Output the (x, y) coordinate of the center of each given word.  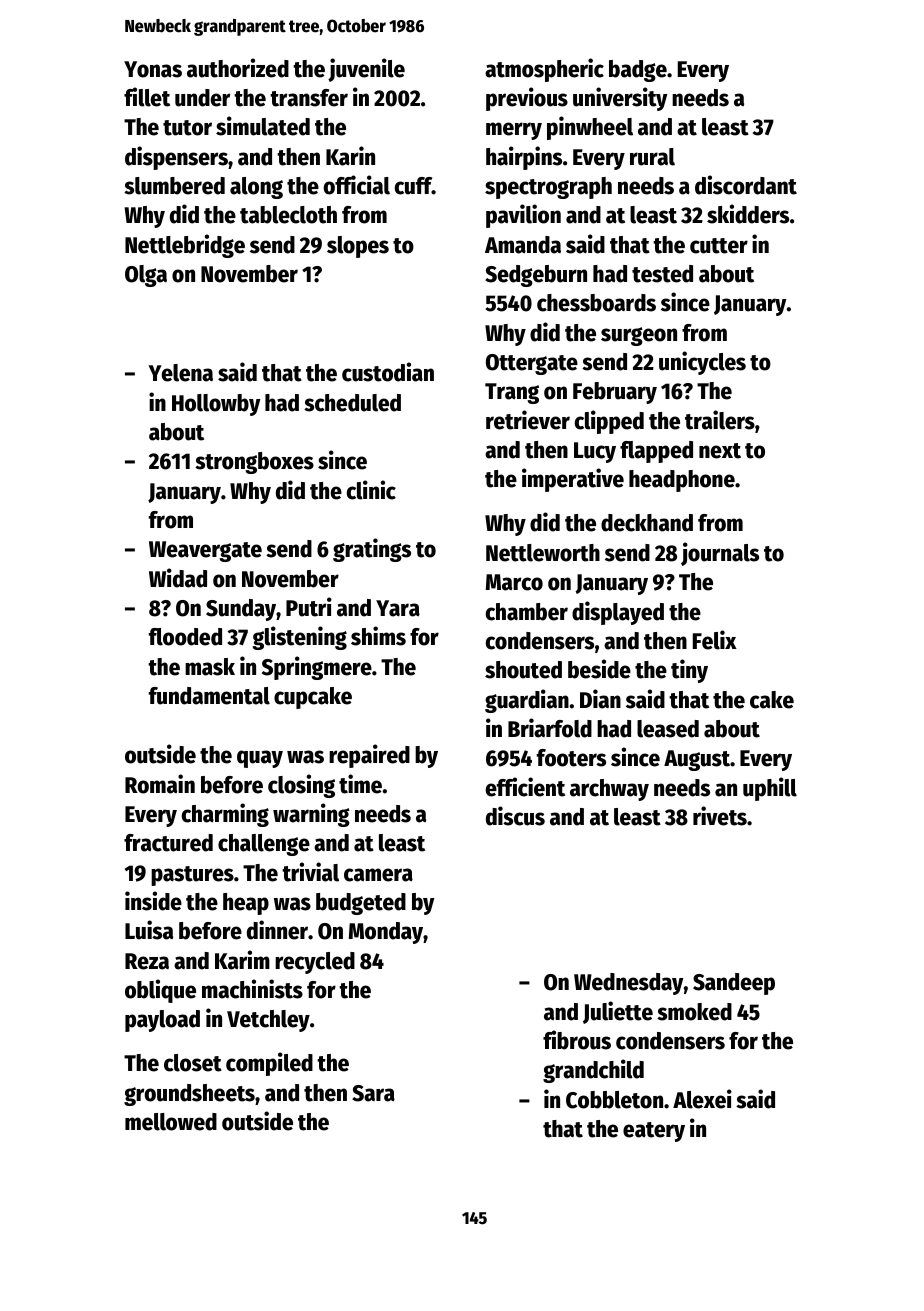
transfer (309, 98)
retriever (528, 420)
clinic (371, 490)
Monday (385, 933)
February (615, 393)
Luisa (149, 930)
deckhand (647, 523)
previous (527, 99)
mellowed (171, 1122)
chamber (527, 612)
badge (638, 71)
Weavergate (205, 551)
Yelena (180, 373)
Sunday (241, 610)
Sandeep (734, 984)
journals (720, 554)
